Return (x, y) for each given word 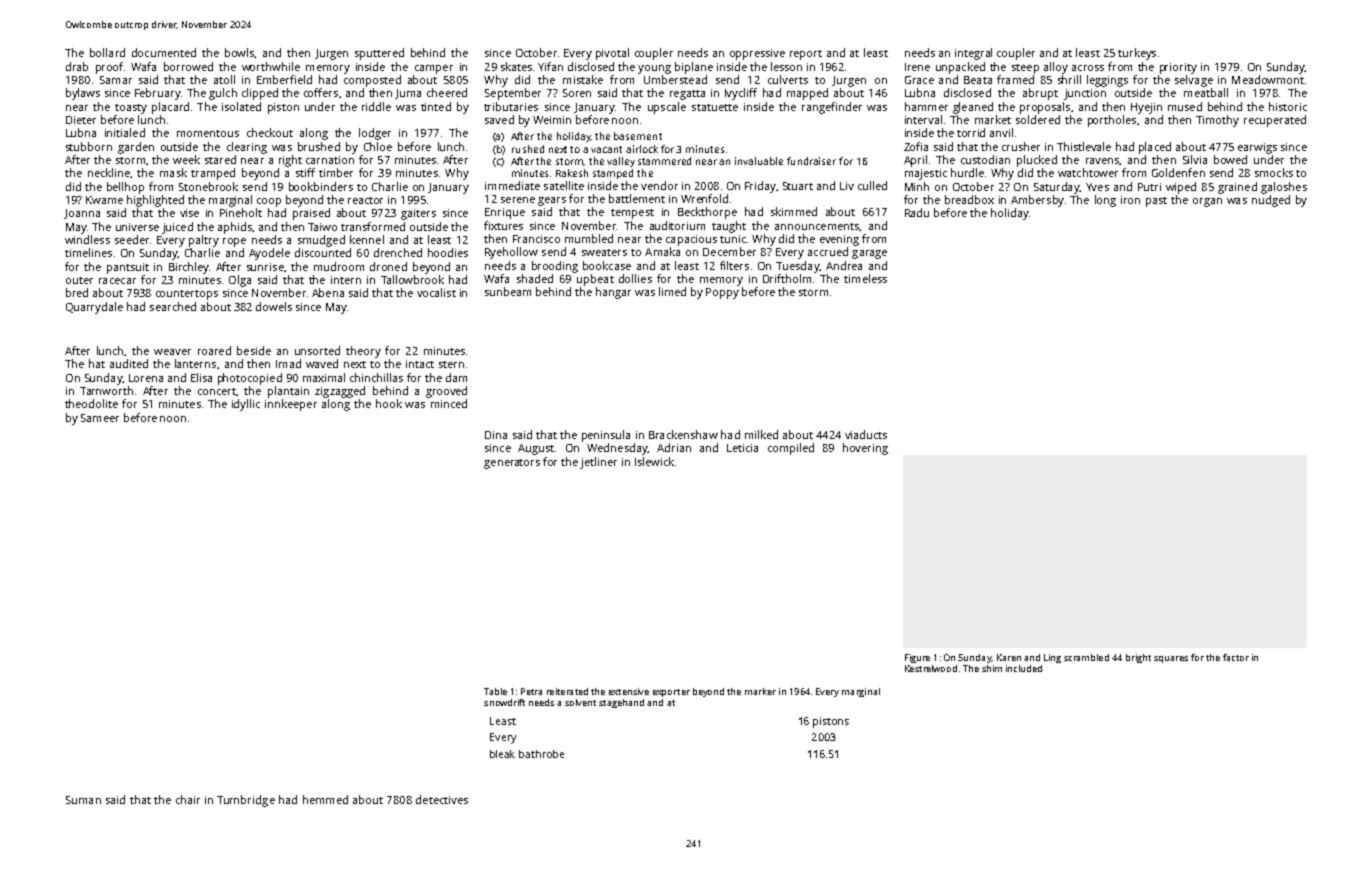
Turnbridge (246, 801)
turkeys (1137, 54)
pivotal (612, 54)
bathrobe (541, 754)
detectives (442, 799)
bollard (107, 52)
